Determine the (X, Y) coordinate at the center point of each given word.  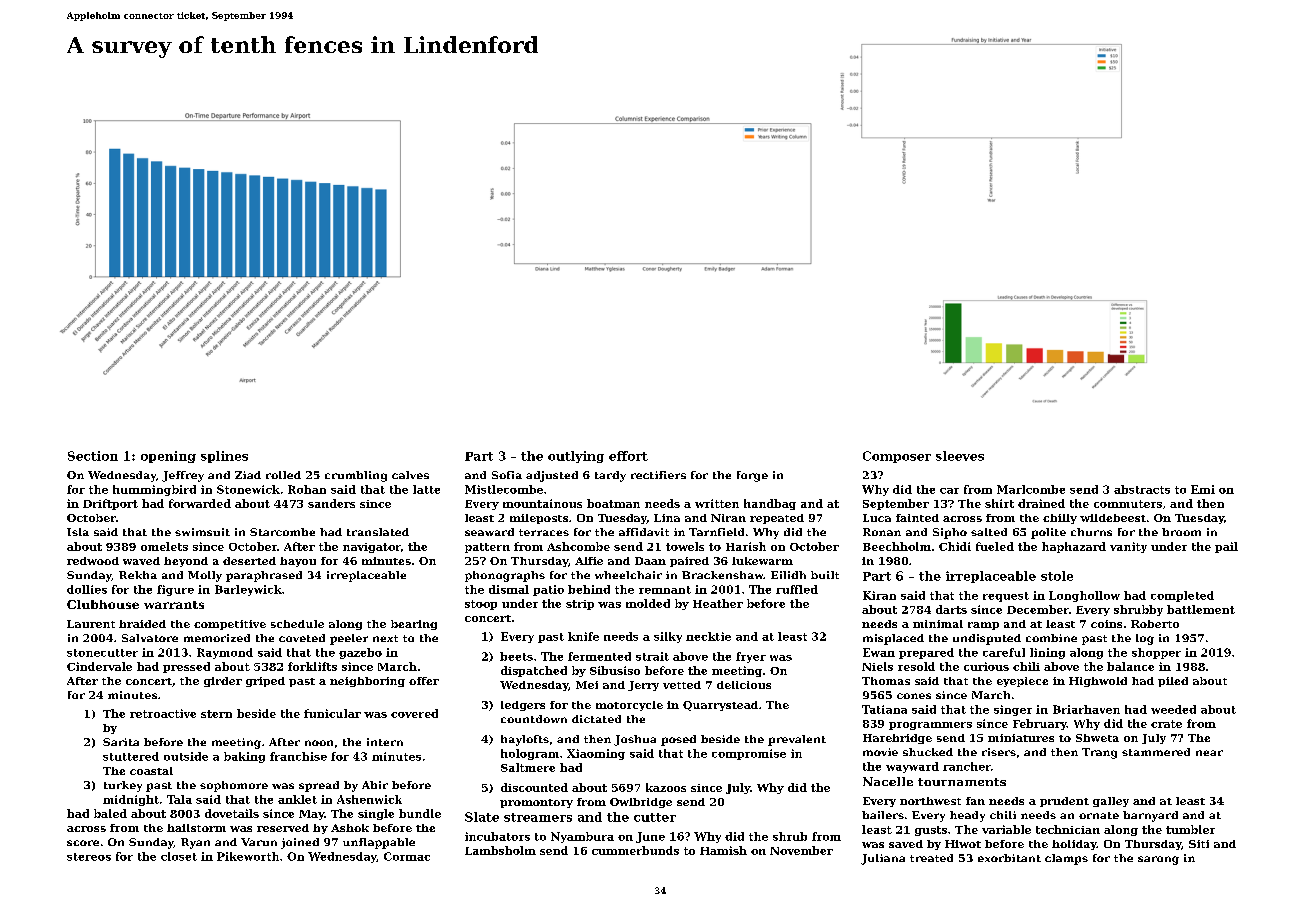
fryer (751, 657)
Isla (78, 532)
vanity (1128, 547)
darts (951, 609)
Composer (897, 457)
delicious (744, 685)
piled (1173, 682)
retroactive (163, 713)
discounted (534, 787)
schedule (297, 624)
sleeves (960, 456)
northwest (930, 801)
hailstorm (196, 828)
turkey (123, 786)
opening (168, 457)
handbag (770, 504)
